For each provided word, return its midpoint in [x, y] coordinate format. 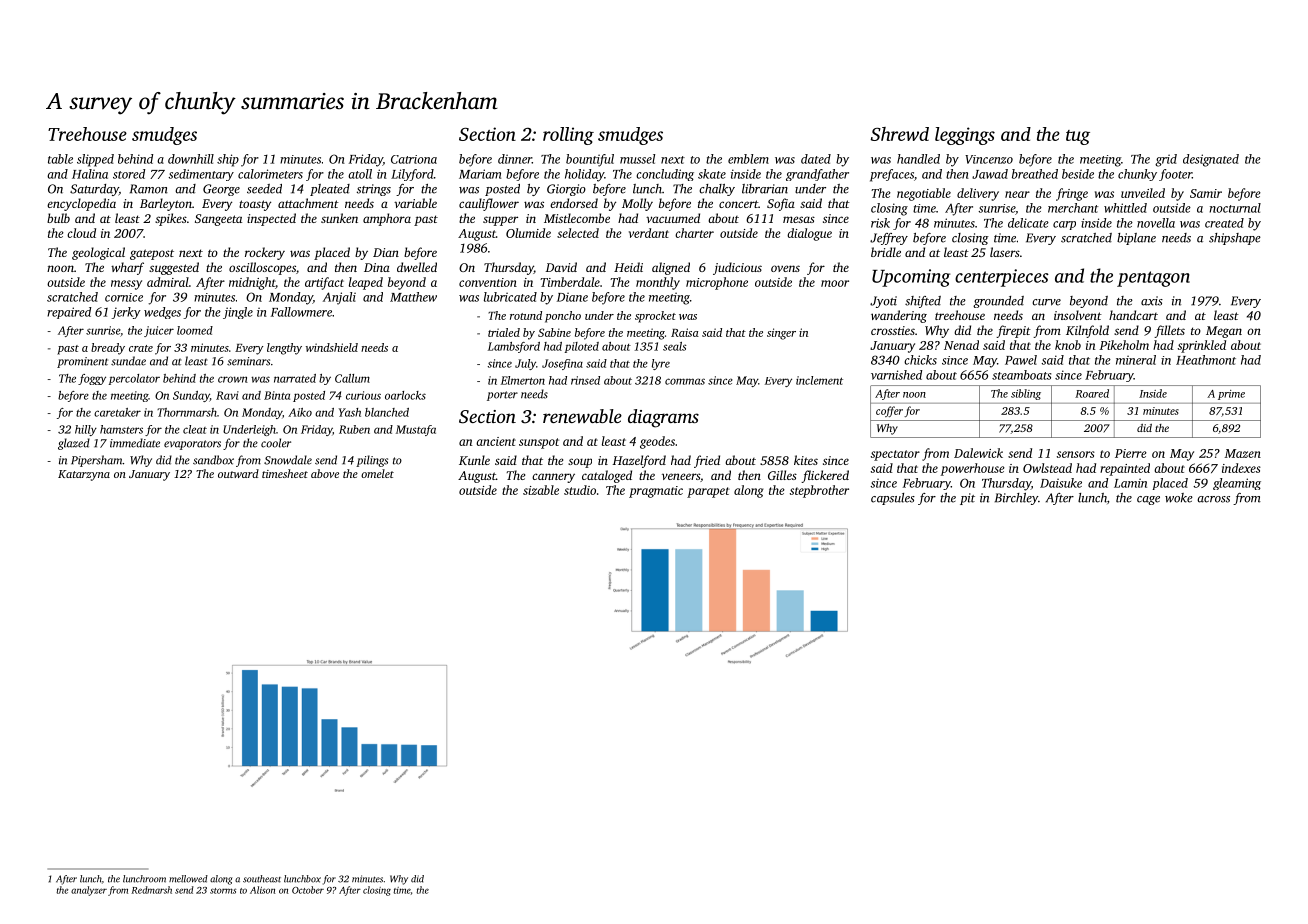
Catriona [414, 159]
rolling [568, 136]
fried [707, 461]
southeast [262, 879]
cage [1148, 500]
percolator [134, 379]
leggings [965, 136]
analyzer [89, 891]
